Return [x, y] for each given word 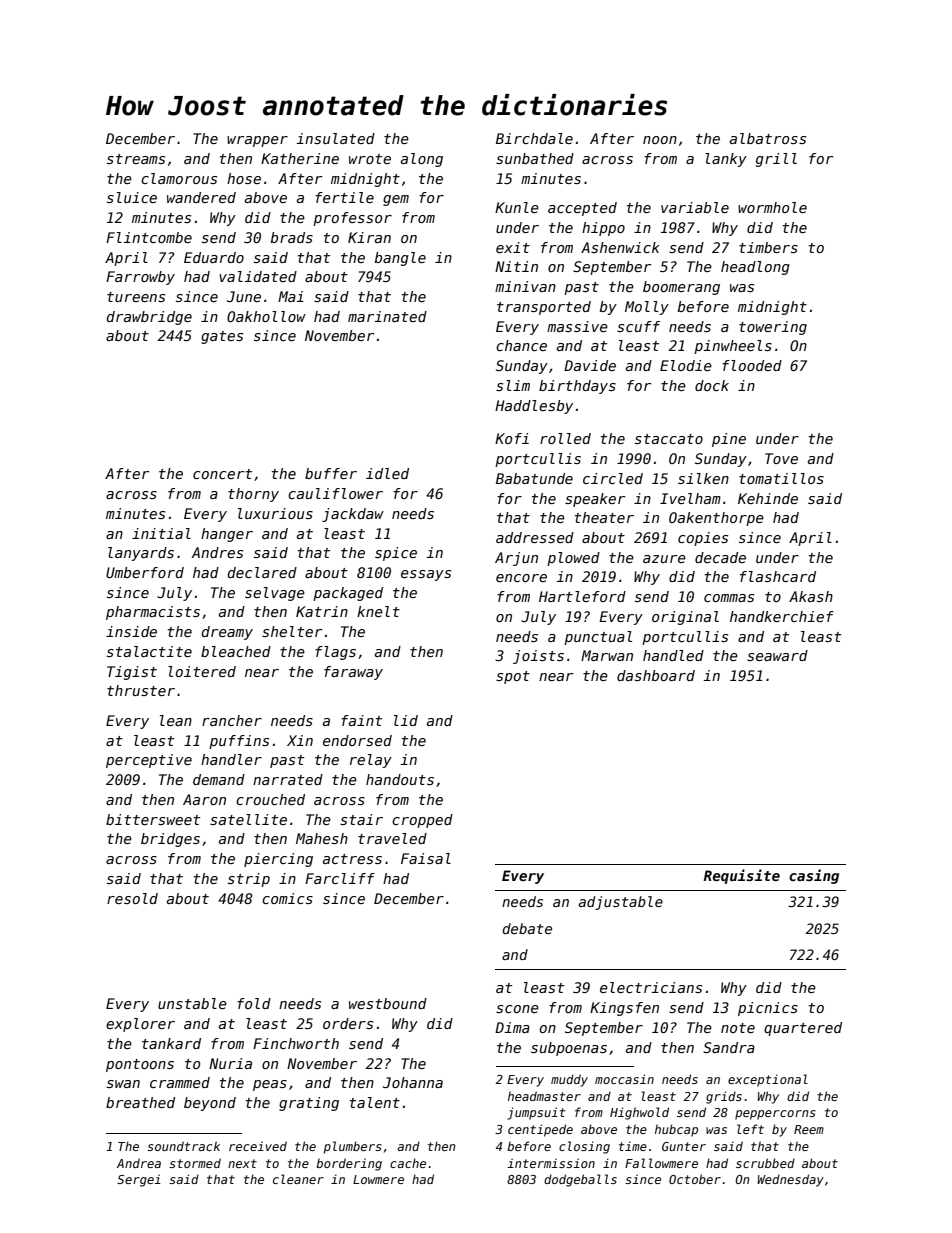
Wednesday [790, 1180]
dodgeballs [580, 1180]
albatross [768, 138]
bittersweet [153, 819]
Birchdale [534, 138]
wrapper [257, 141]
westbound [388, 1003]
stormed [195, 1163]
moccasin [624, 1079]
